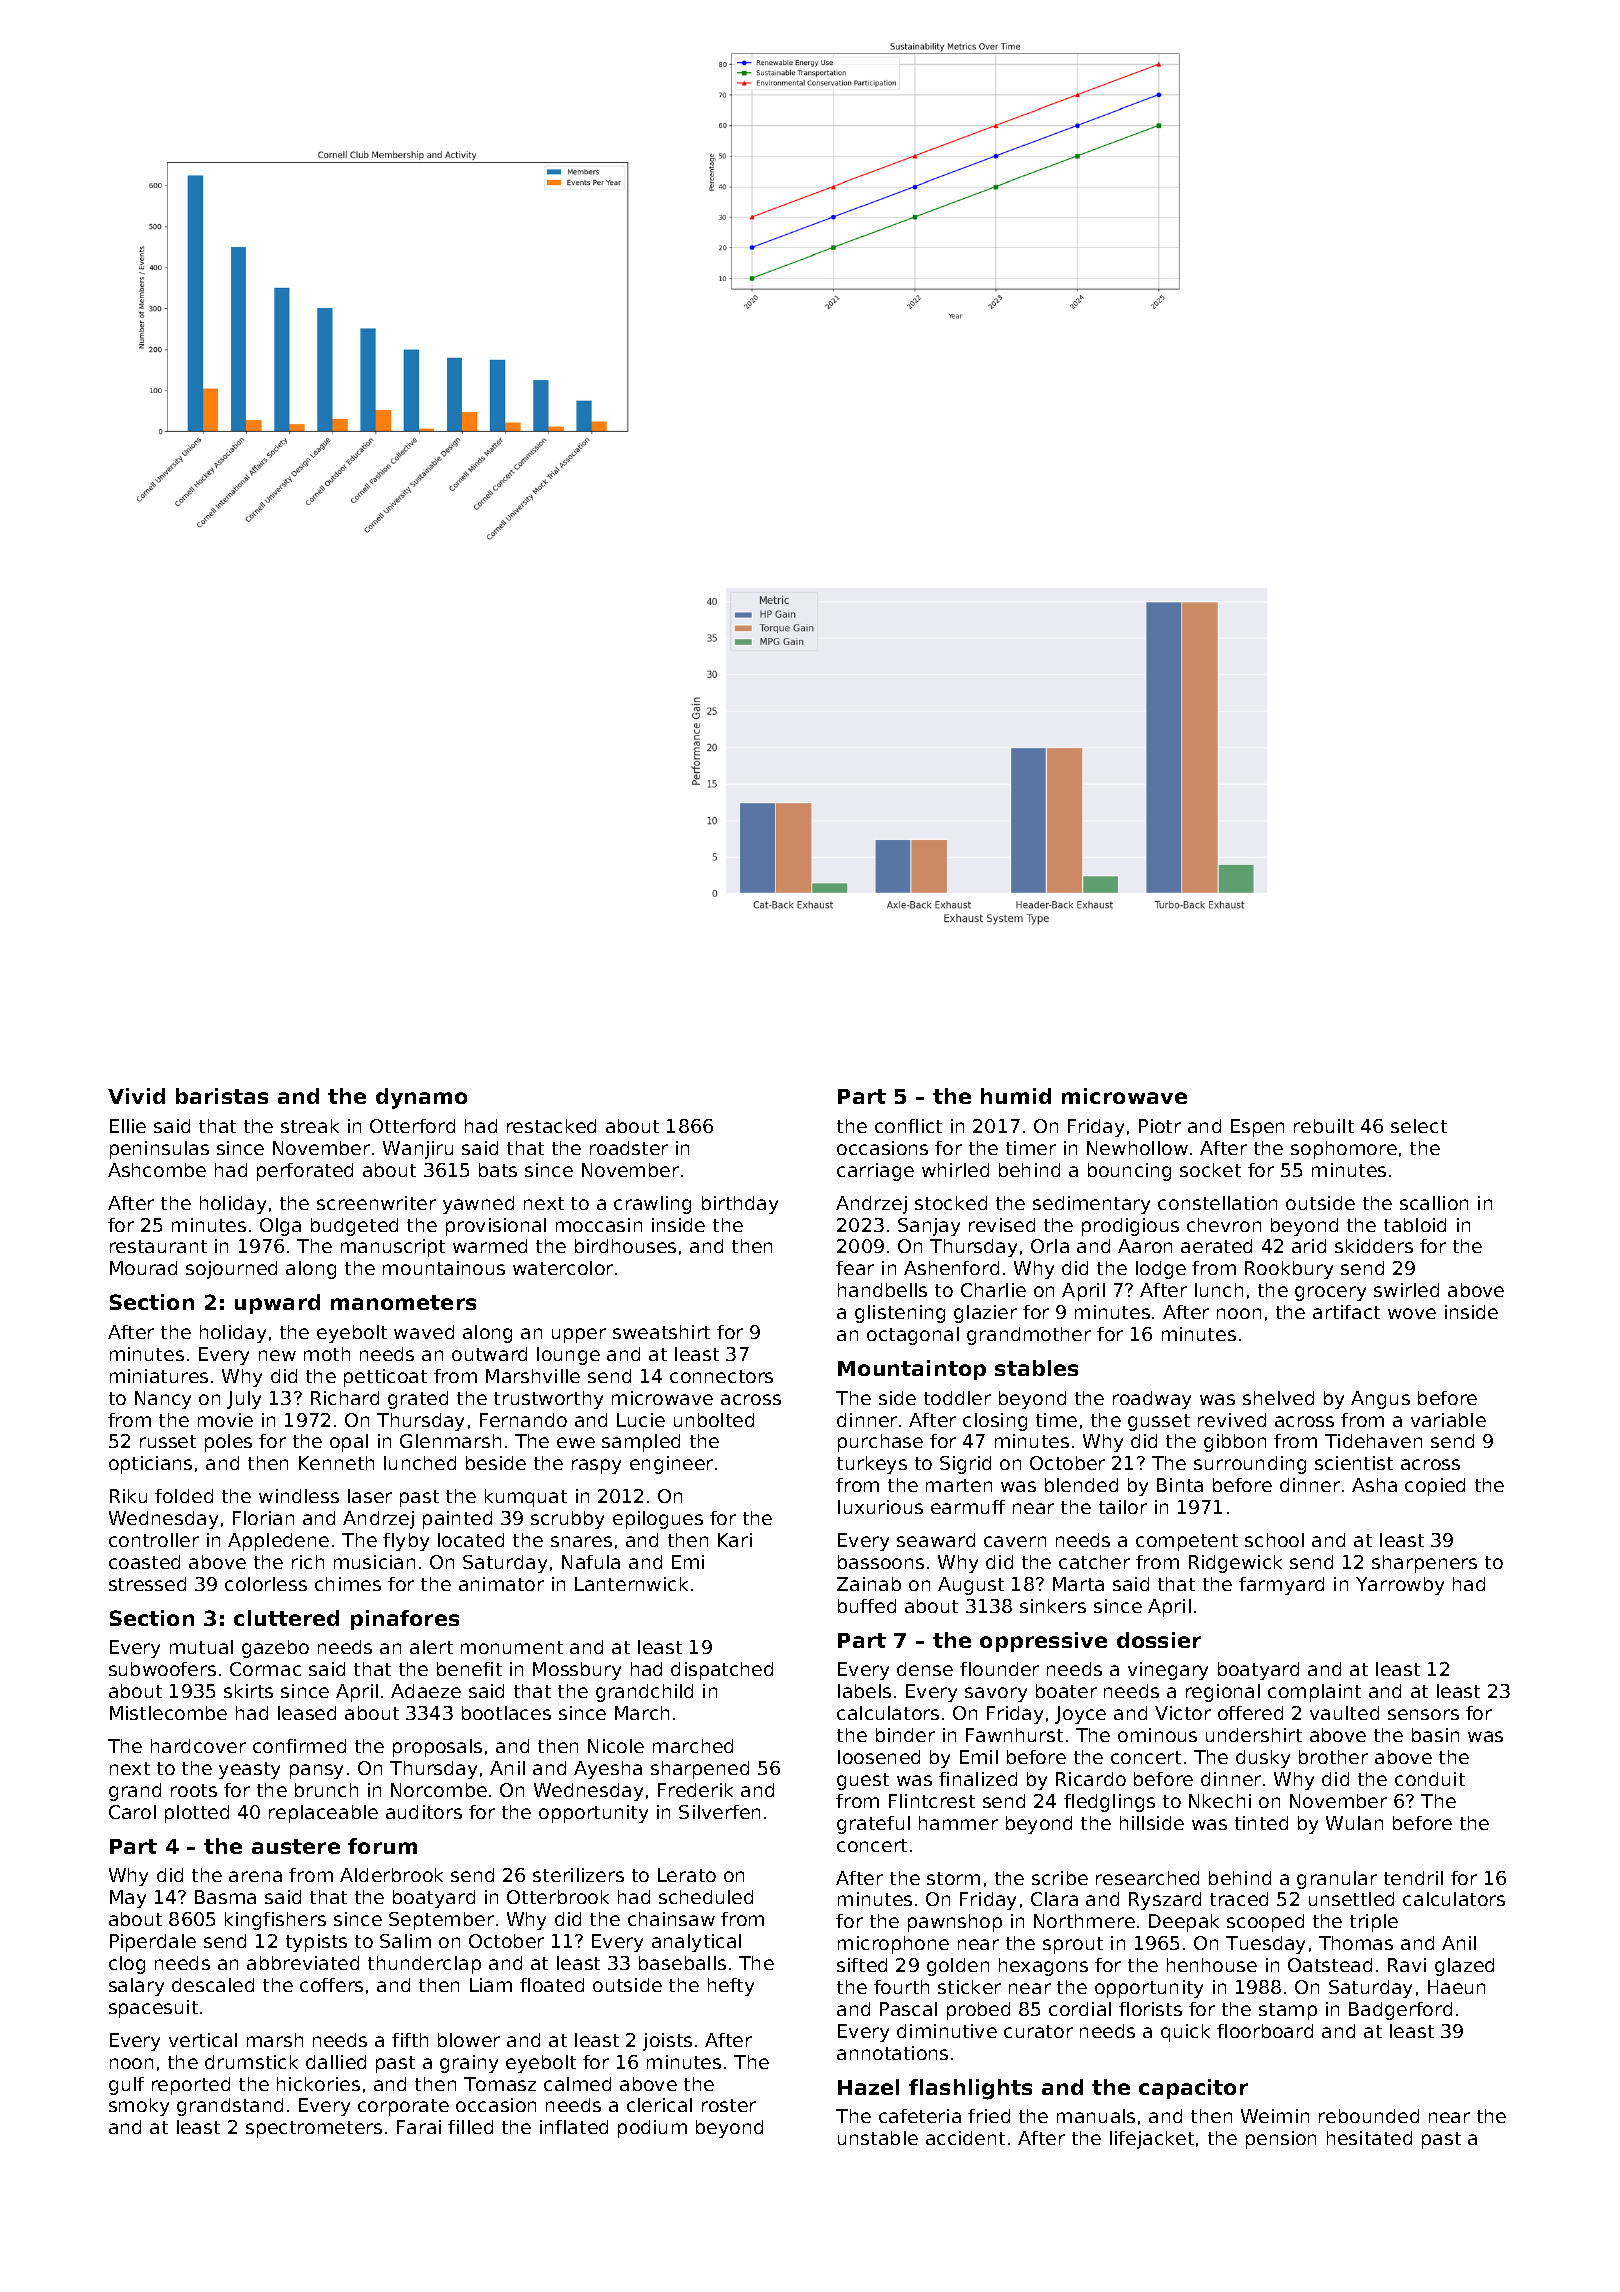  I want to click on humid, so click(1016, 1096).
